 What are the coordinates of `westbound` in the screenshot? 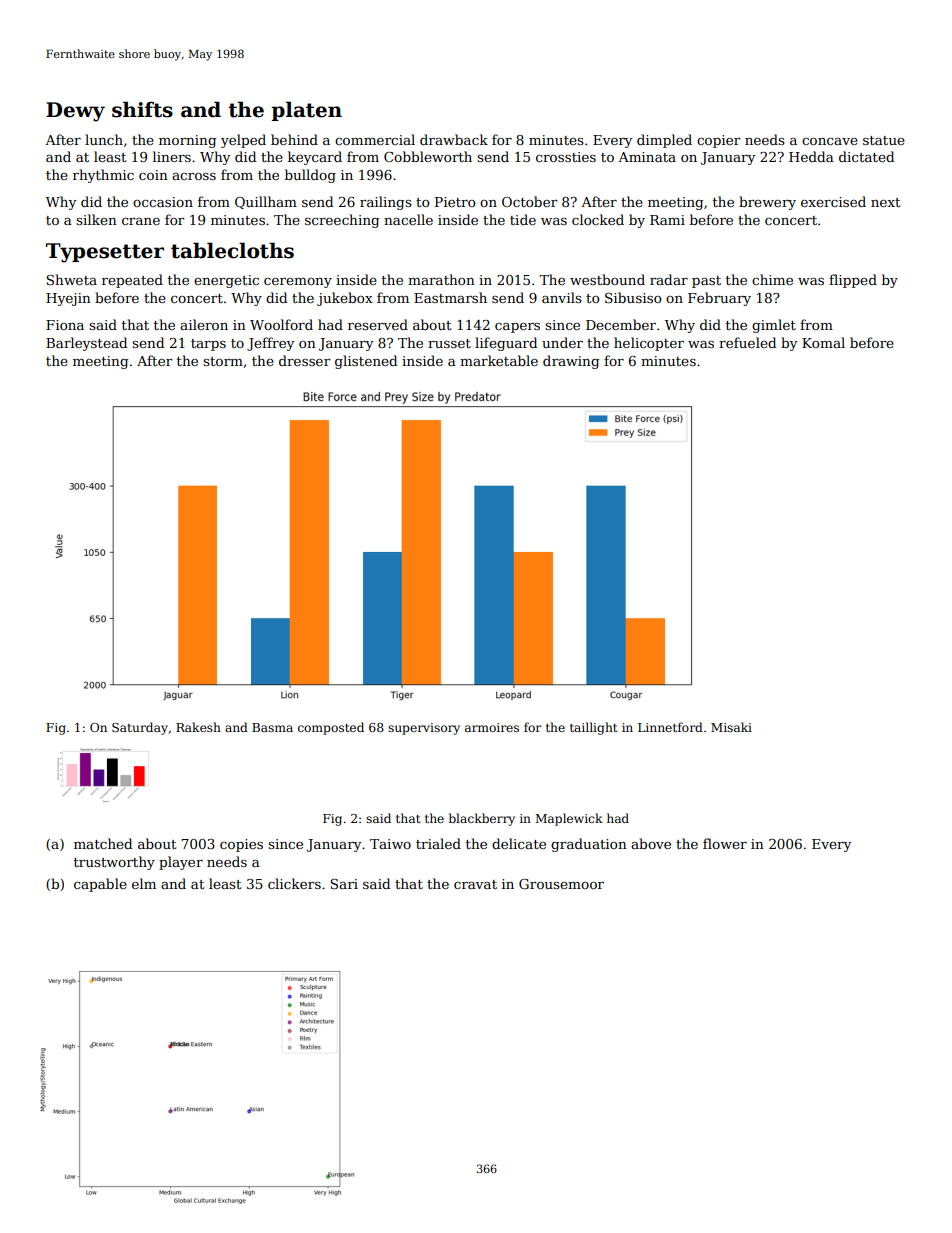 It's located at (607, 279).
